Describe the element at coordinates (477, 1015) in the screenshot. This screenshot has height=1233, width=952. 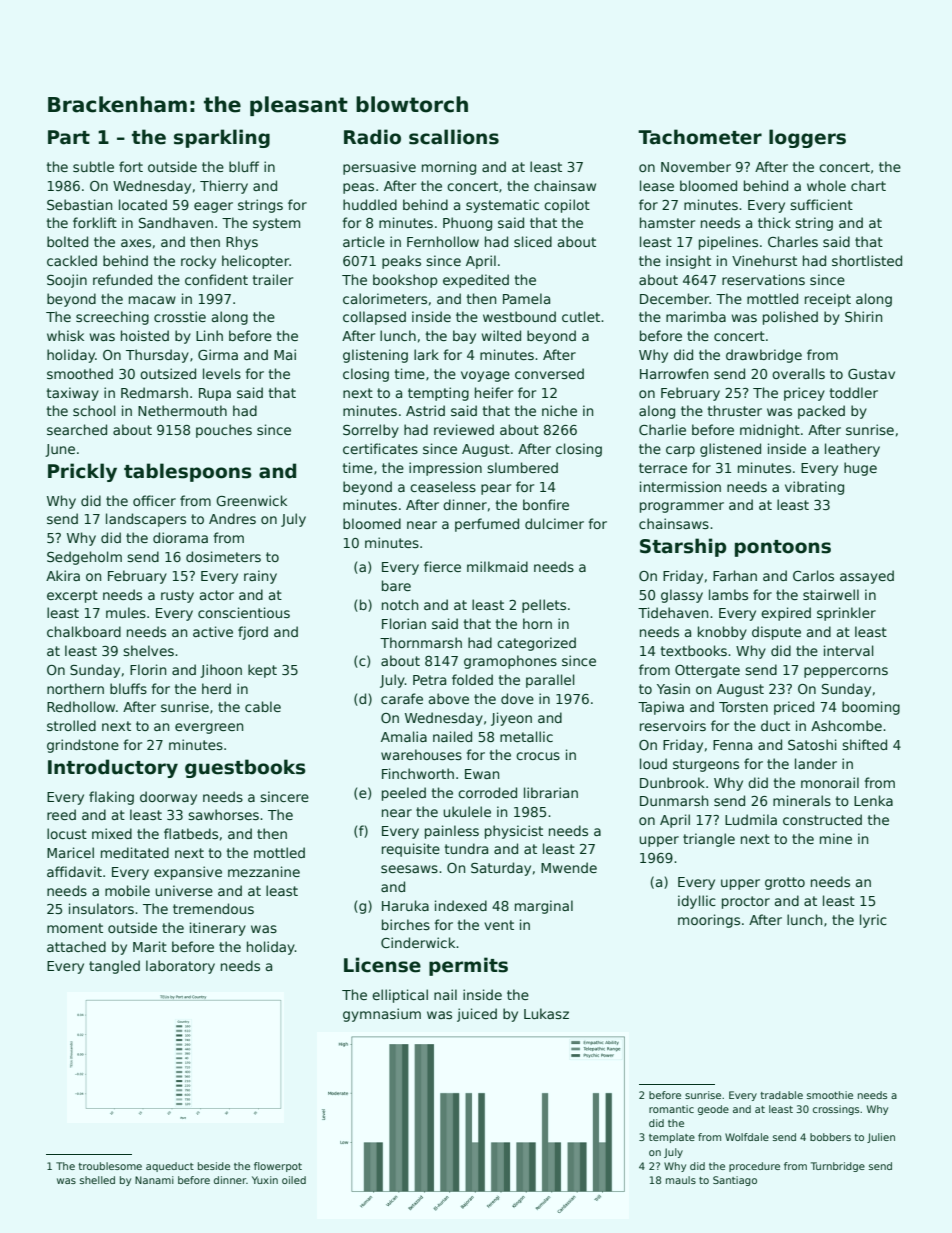
I see `juiced` at that location.
